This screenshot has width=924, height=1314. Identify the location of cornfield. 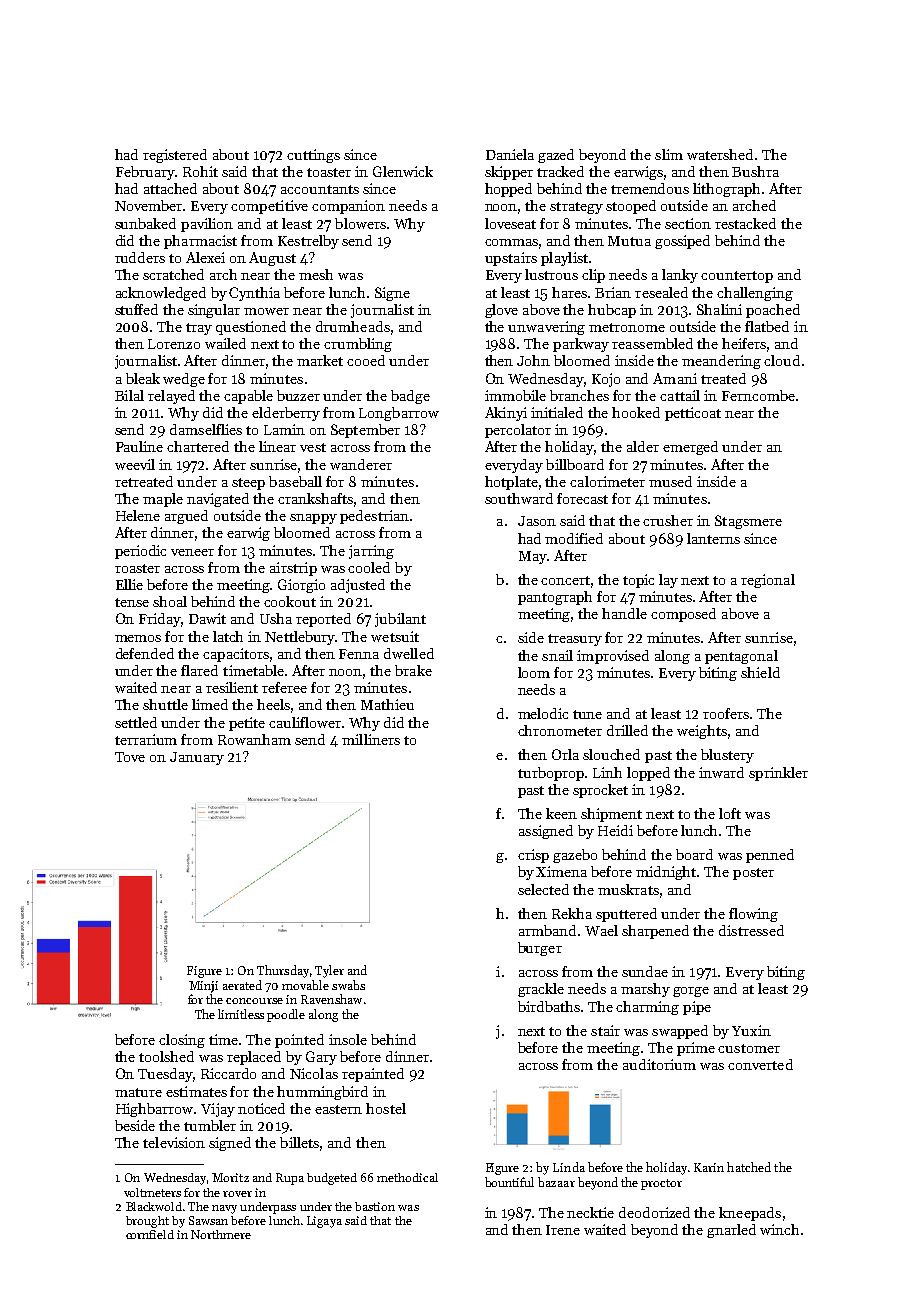
(150, 1234).
